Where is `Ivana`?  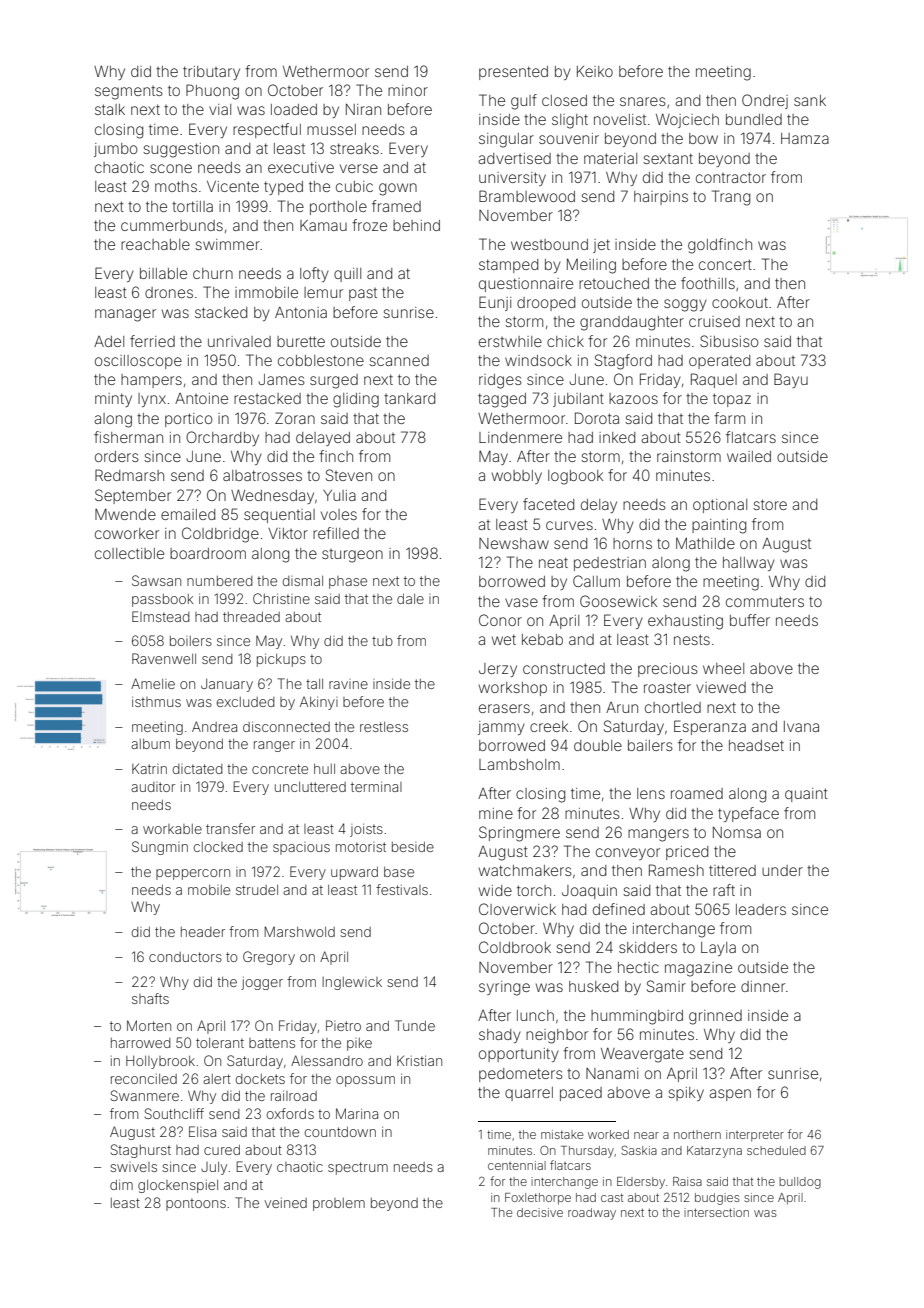
Ivana is located at coordinates (801, 726).
